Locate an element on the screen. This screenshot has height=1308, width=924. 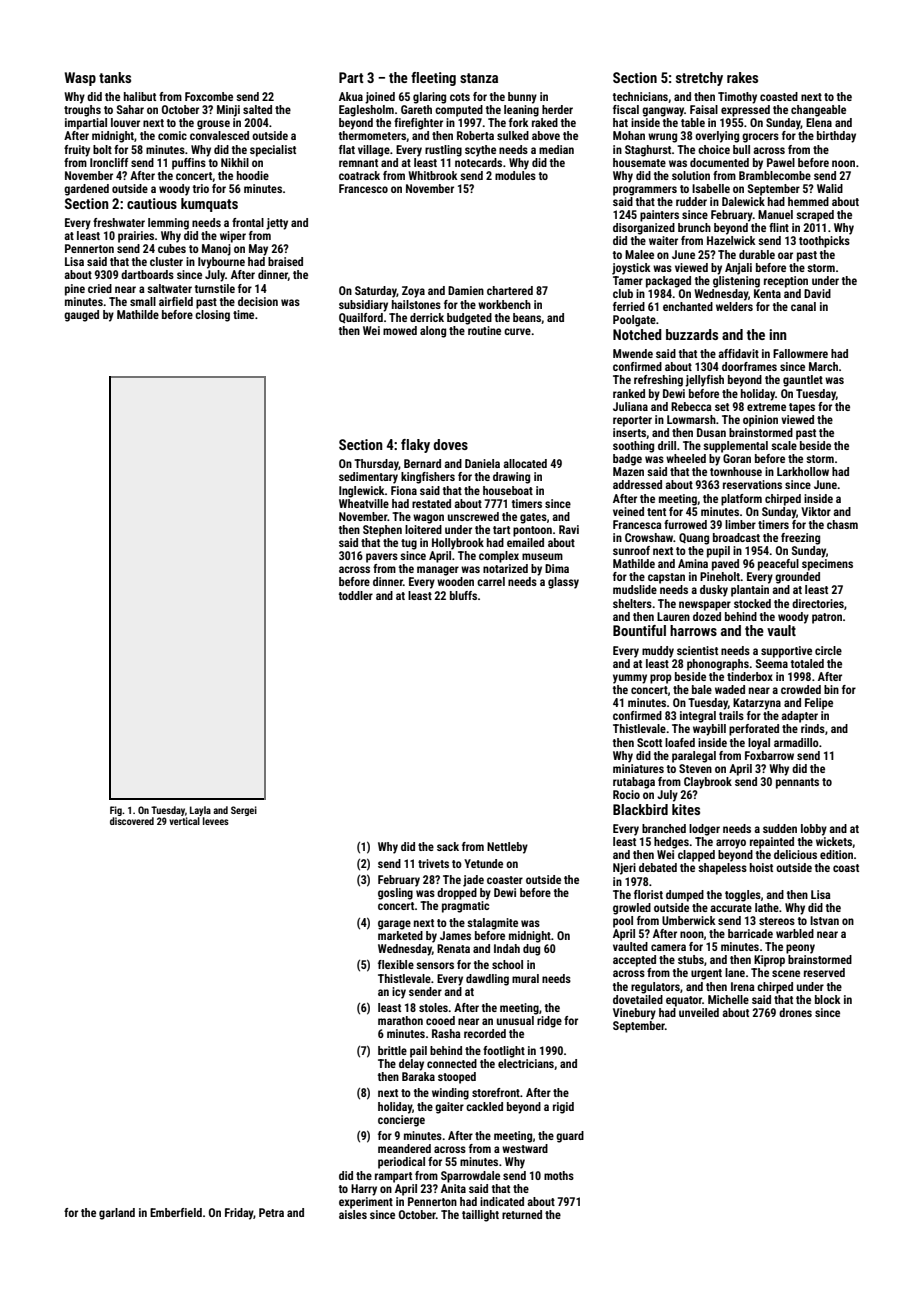
Whitbrook is located at coordinates (433, 175).
